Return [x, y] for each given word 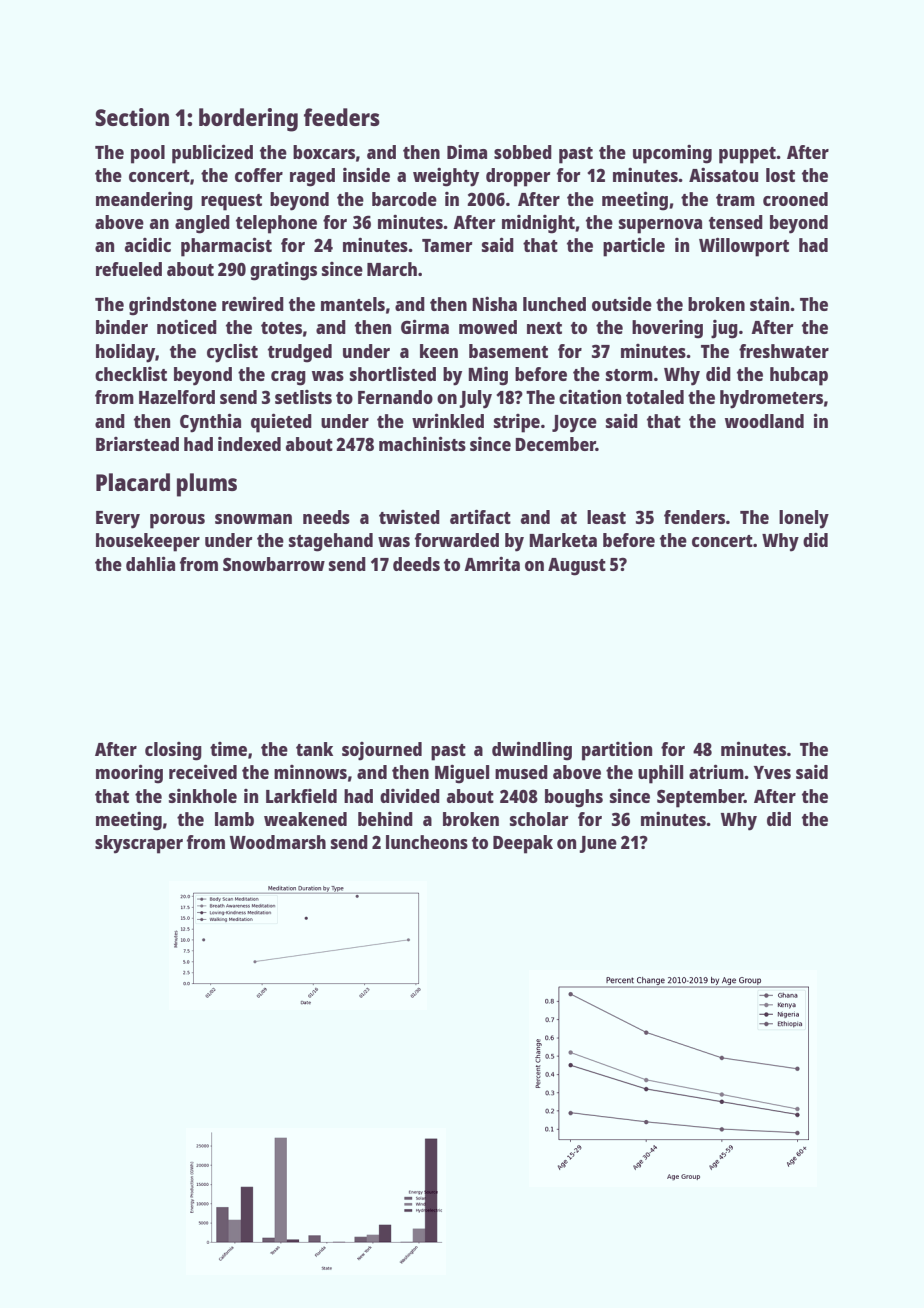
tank [314, 749]
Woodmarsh [278, 842]
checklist [131, 374]
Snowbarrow [274, 564]
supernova [660, 226]
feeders [342, 117]
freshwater [784, 351]
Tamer [447, 245]
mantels [353, 304]
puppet [747, 155]
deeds [416, 564]
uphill [660, 774]
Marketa [563, 540]
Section [132, 117]
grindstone [173, 306]
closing [173, 751]
